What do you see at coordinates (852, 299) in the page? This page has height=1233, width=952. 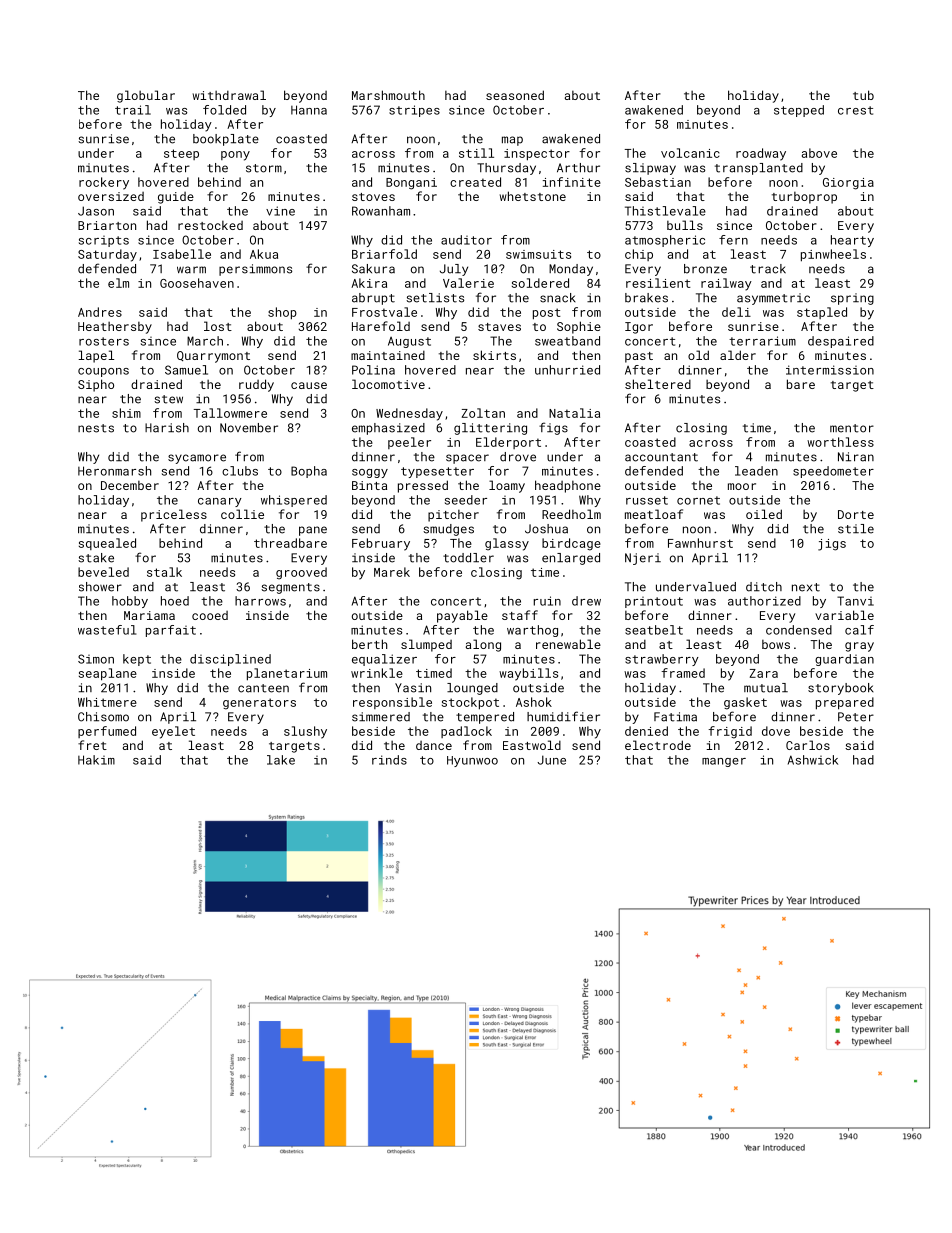 I see `spring` at bounding box center [852, 299].
